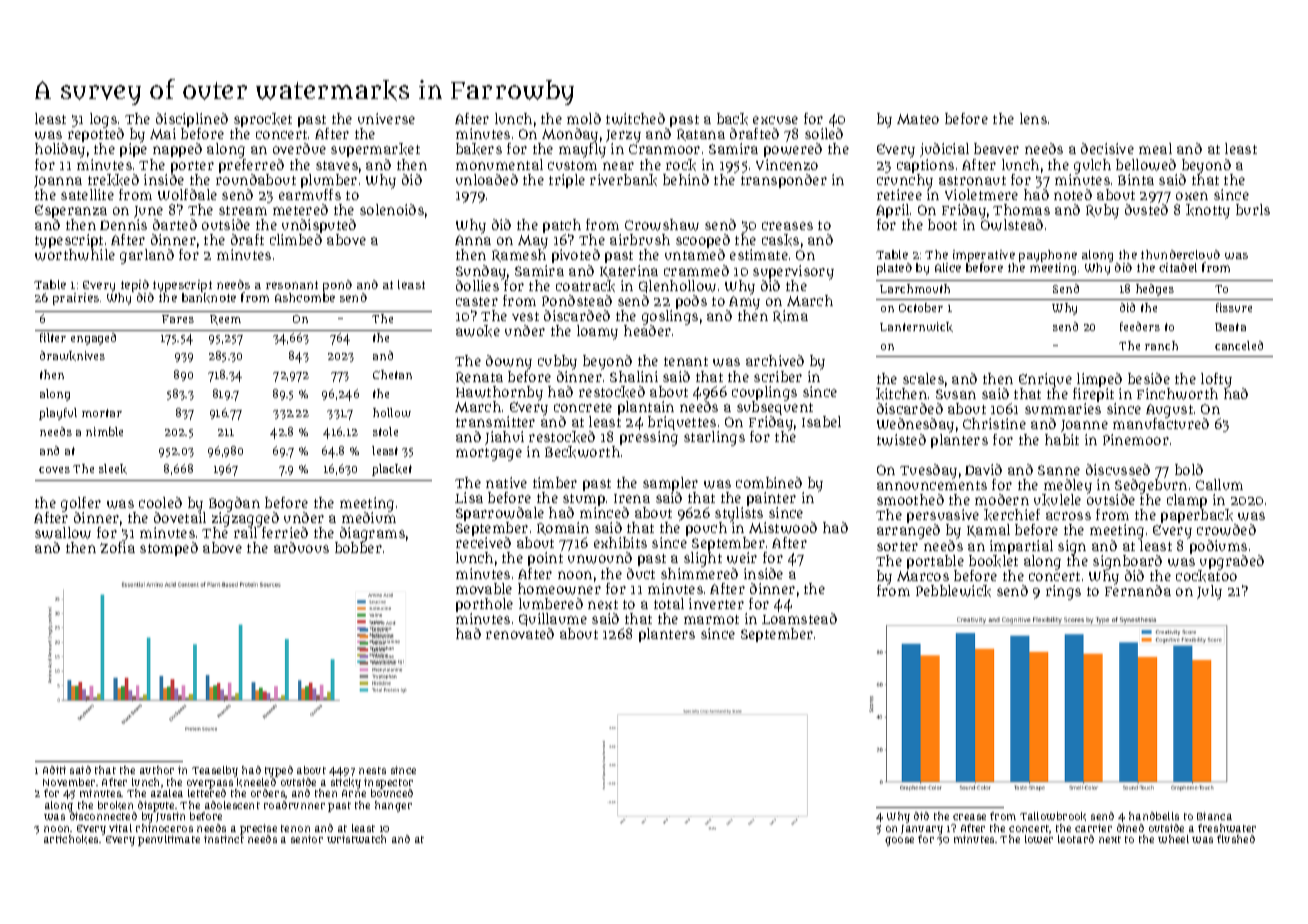 The width and height of the image is (1308, 924). What do you see at coordinates (113, 180) in the image?
I see `trekked` at bounding box center [113, 180].
